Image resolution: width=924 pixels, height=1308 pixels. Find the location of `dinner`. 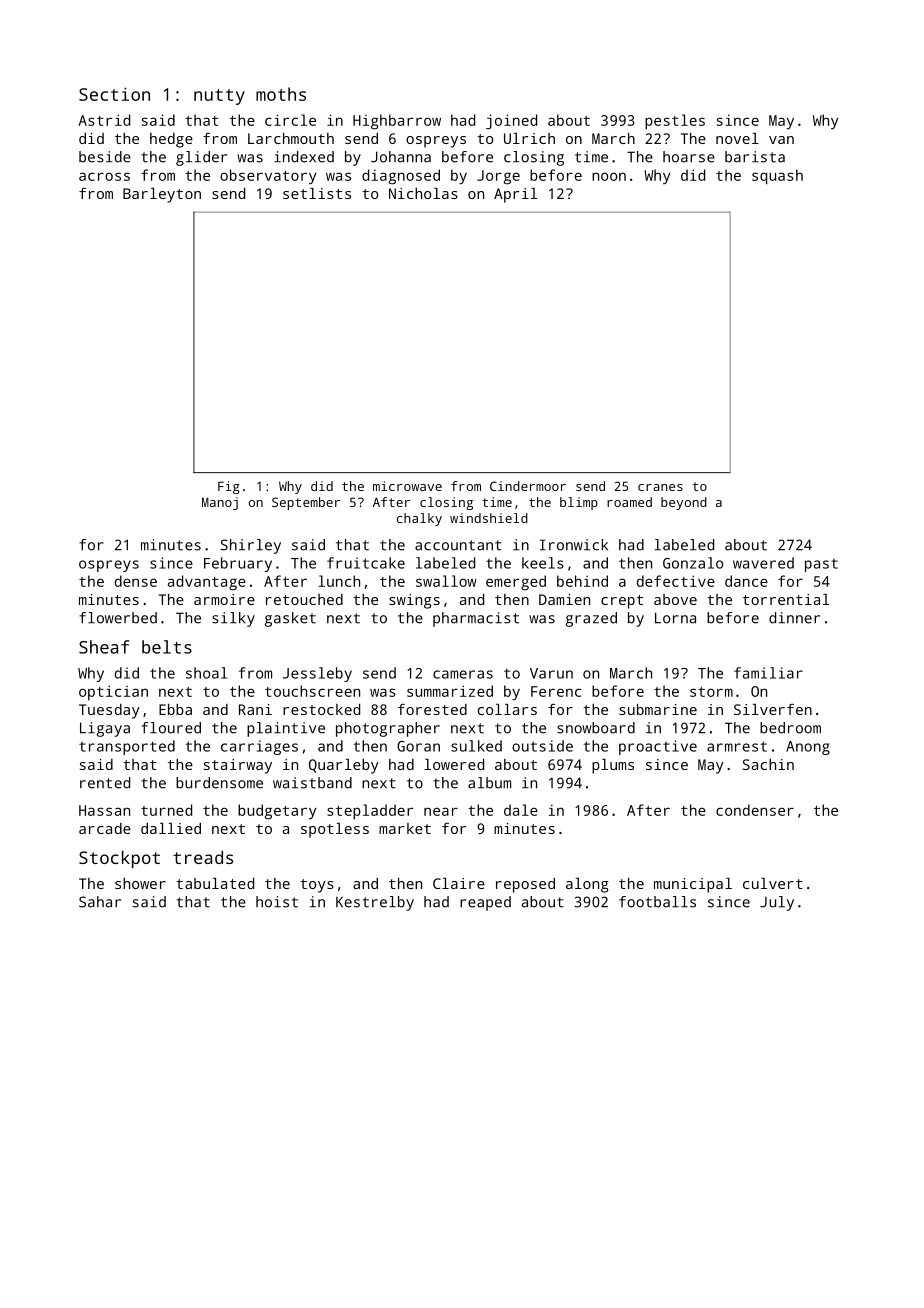

dinner is located at coordinates (794, 618).
